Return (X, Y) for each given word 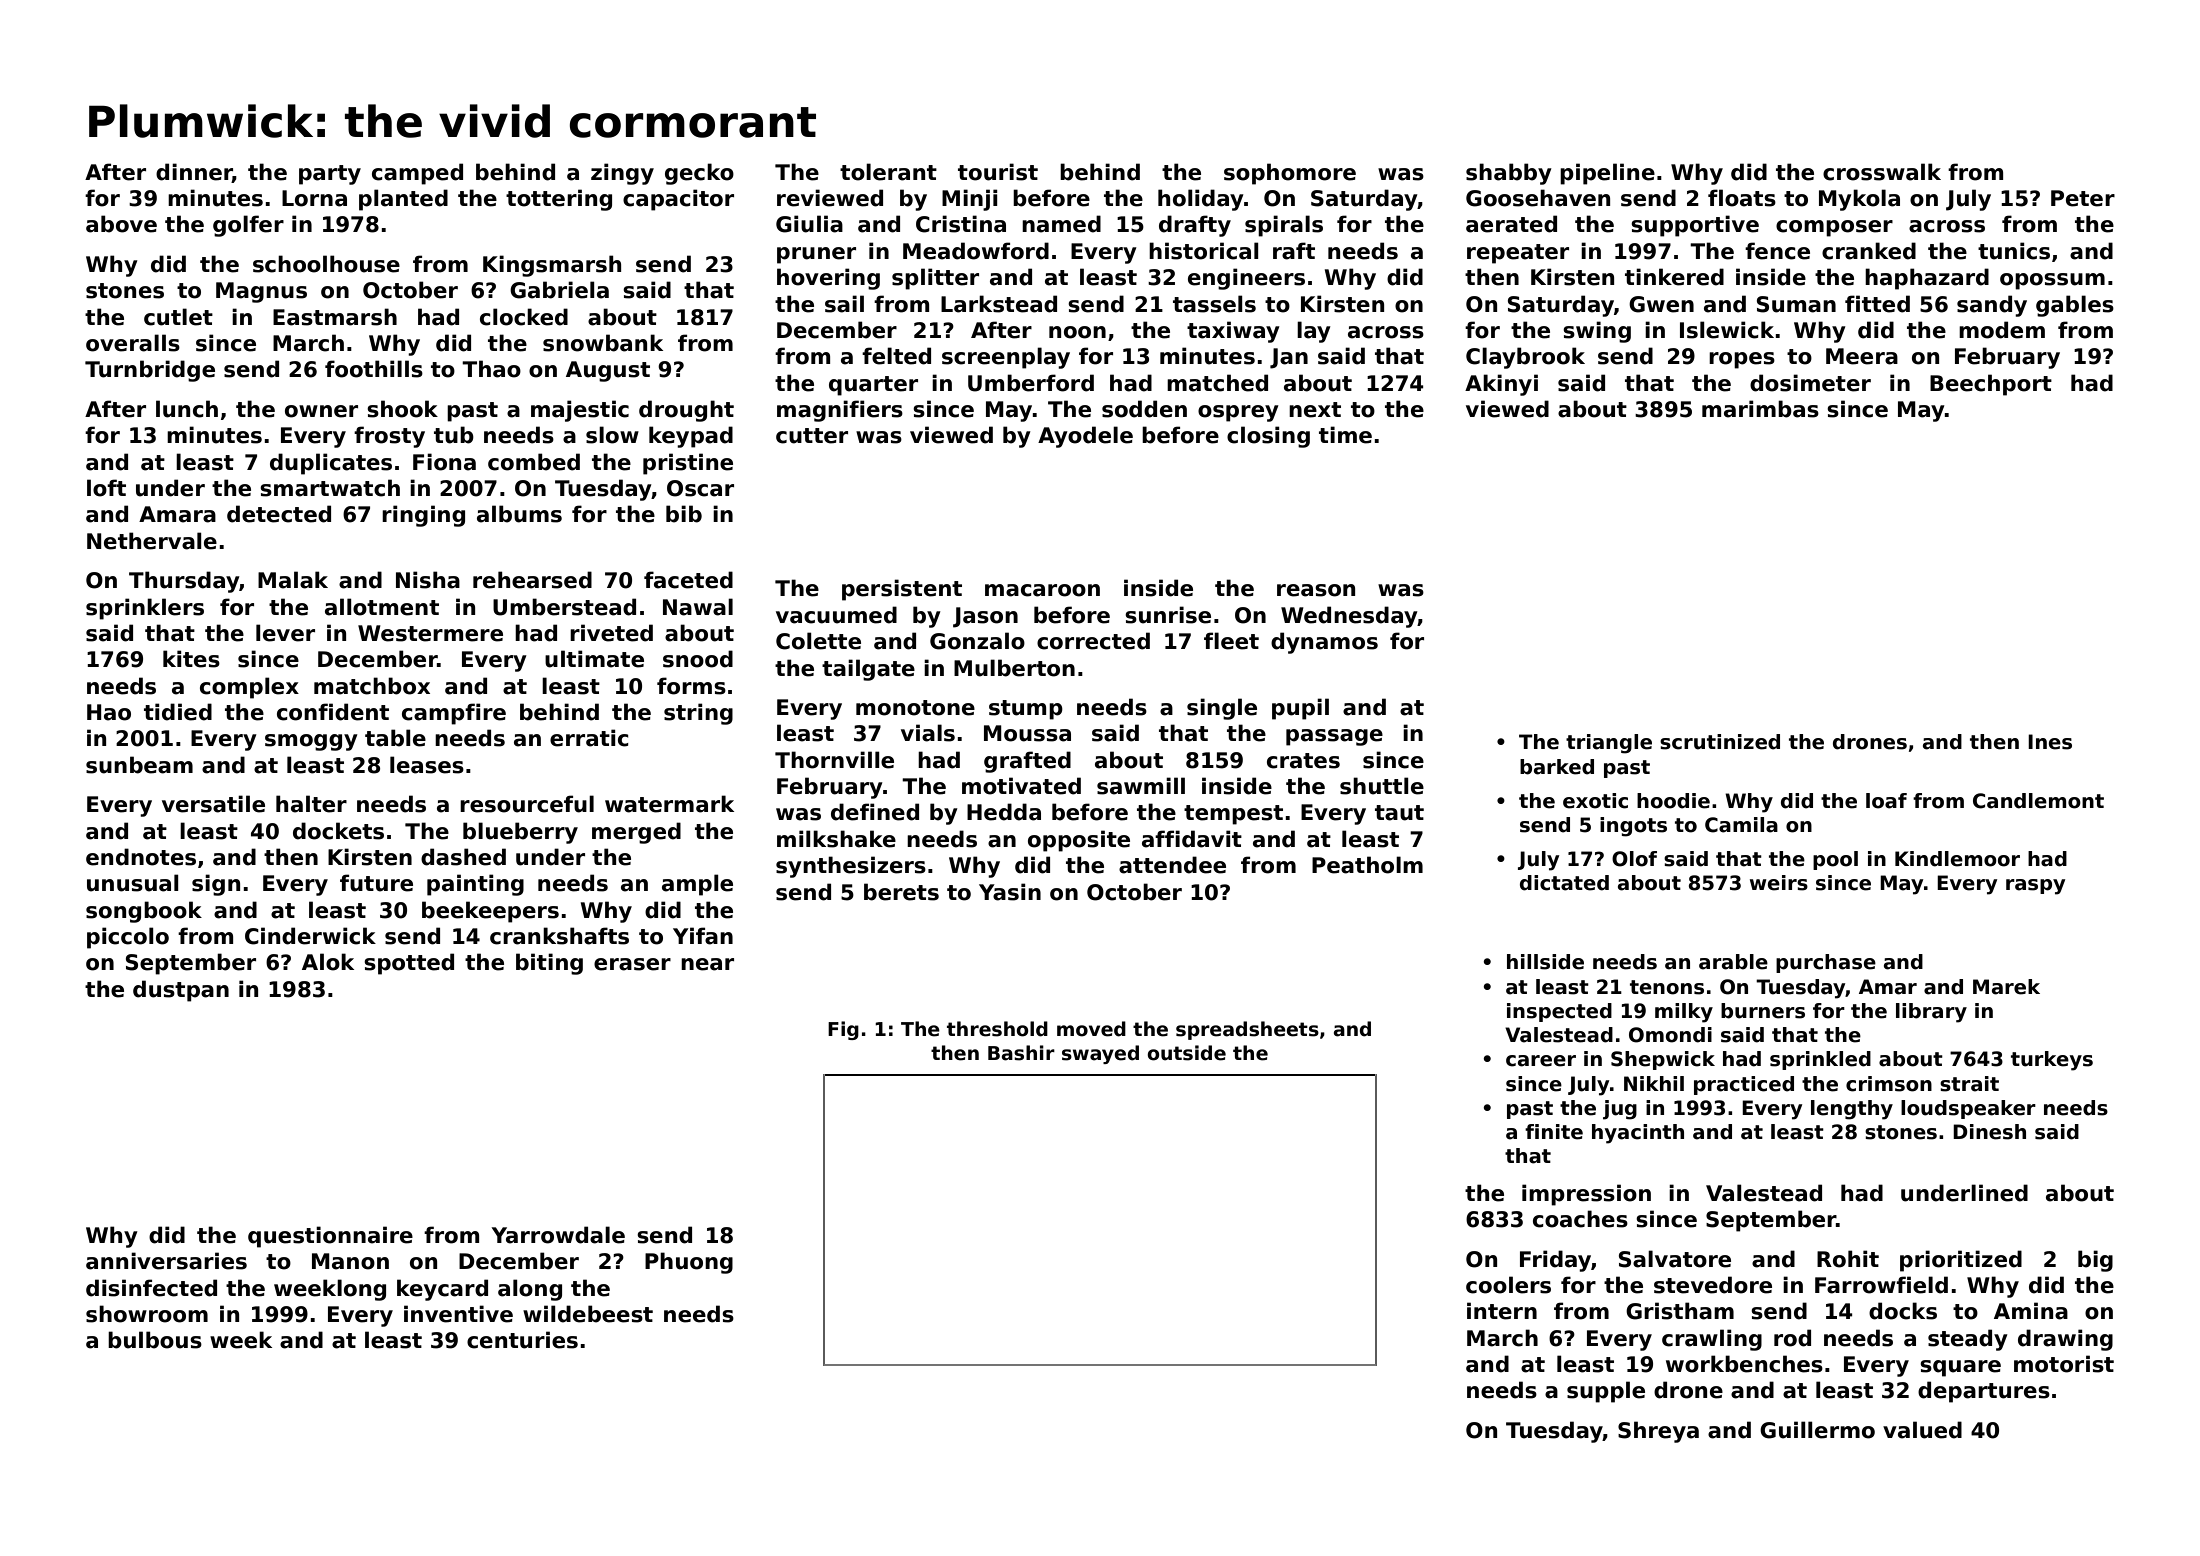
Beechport (1991, 385)
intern (1502, 1311)
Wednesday (1349, 617)
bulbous (155, 1340)
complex (249, 688)
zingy (622, 174)
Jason (985, 617)
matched (1217, 383)
